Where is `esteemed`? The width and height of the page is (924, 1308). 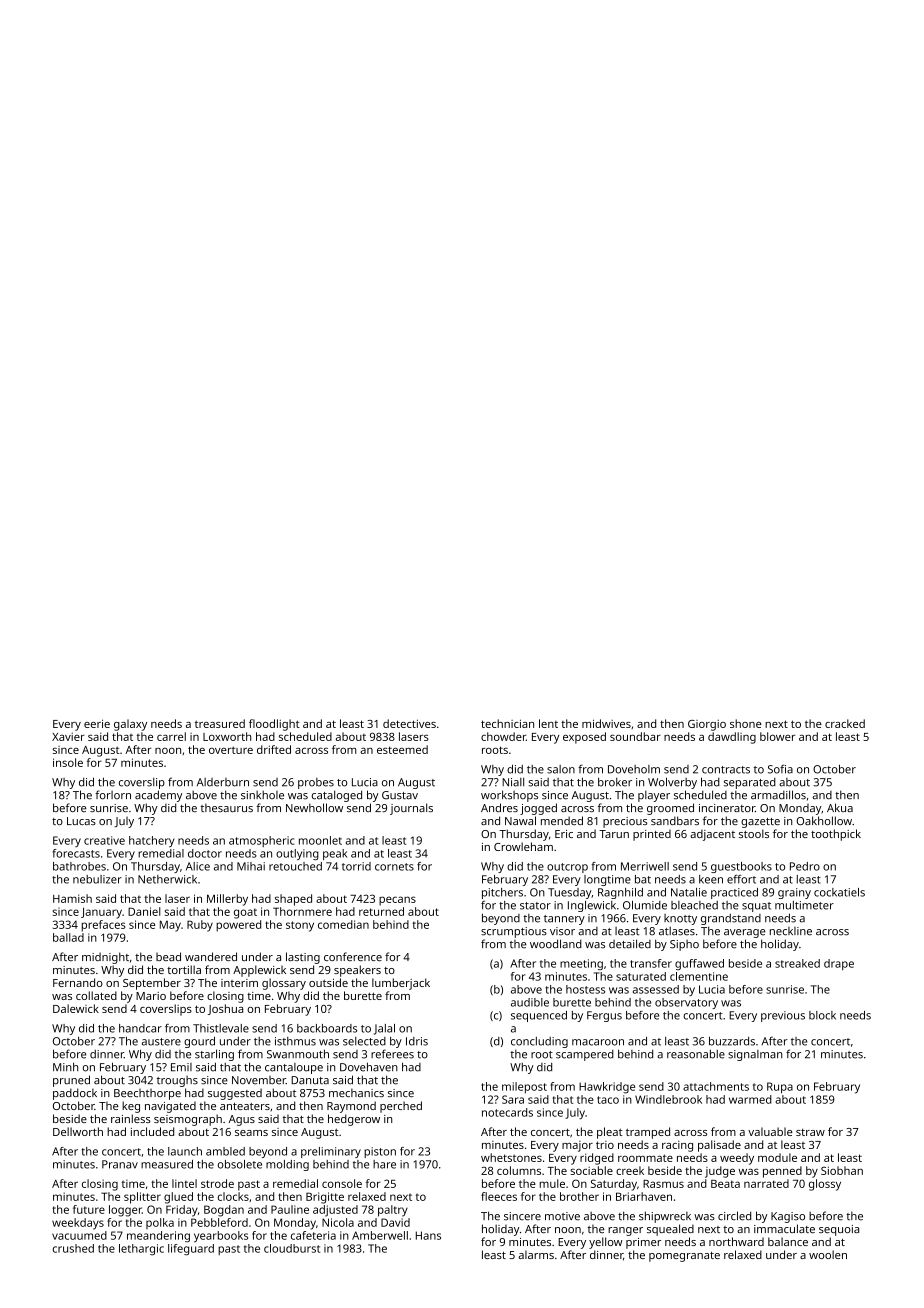 esteemed is located at coordinates (402, 749).
